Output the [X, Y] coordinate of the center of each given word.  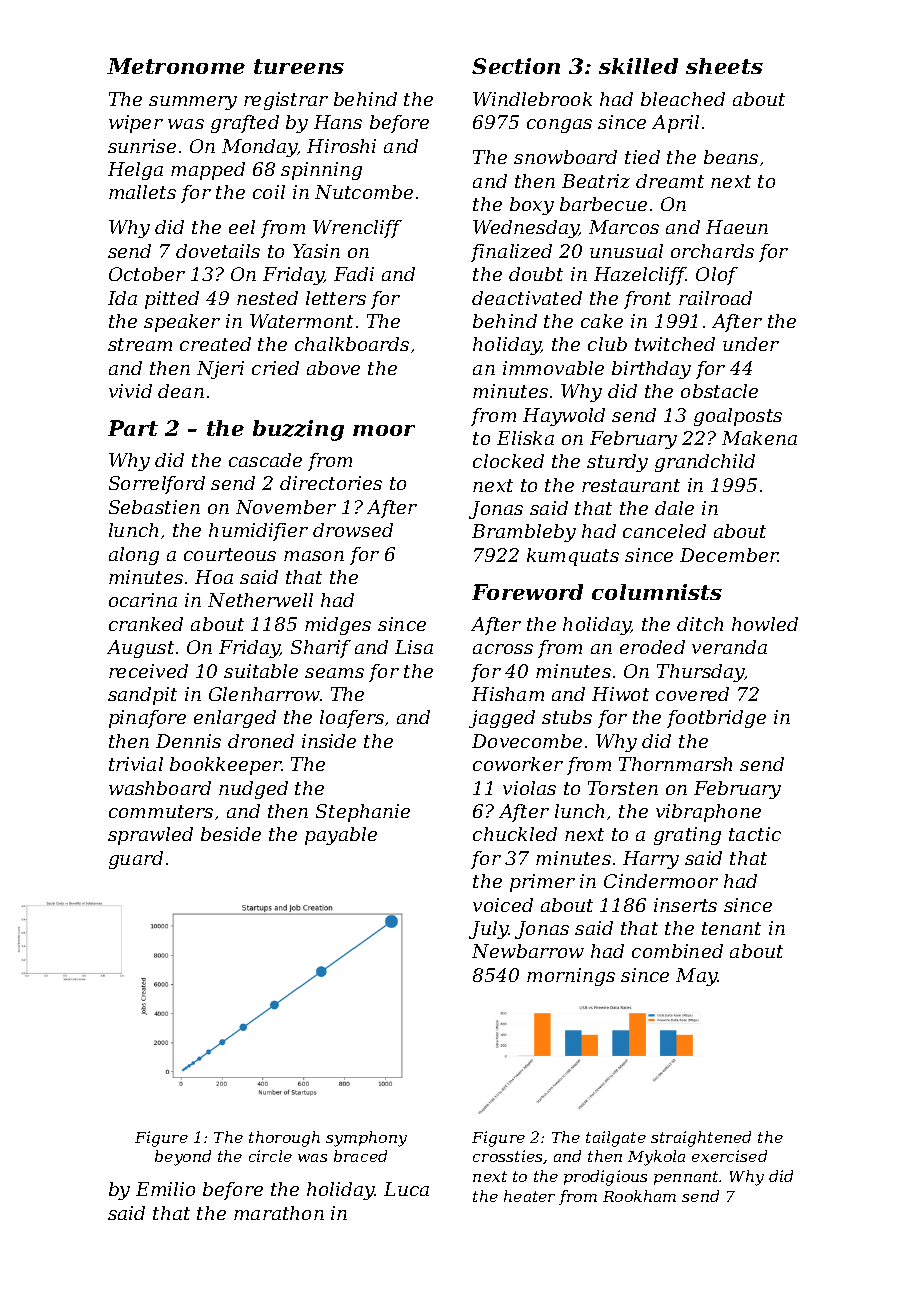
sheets [724, 66]
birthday [651, 370]
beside [231, 834]
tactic [755, 834]
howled [765, 624]
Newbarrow [528, 951]
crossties [507, 1156]
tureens [299, 66]
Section [516, 66]
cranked [146, 624]
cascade [265, 460]
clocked [508, 461]
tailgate [616, 1139]
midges [338, 626]
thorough [284, 1139]
